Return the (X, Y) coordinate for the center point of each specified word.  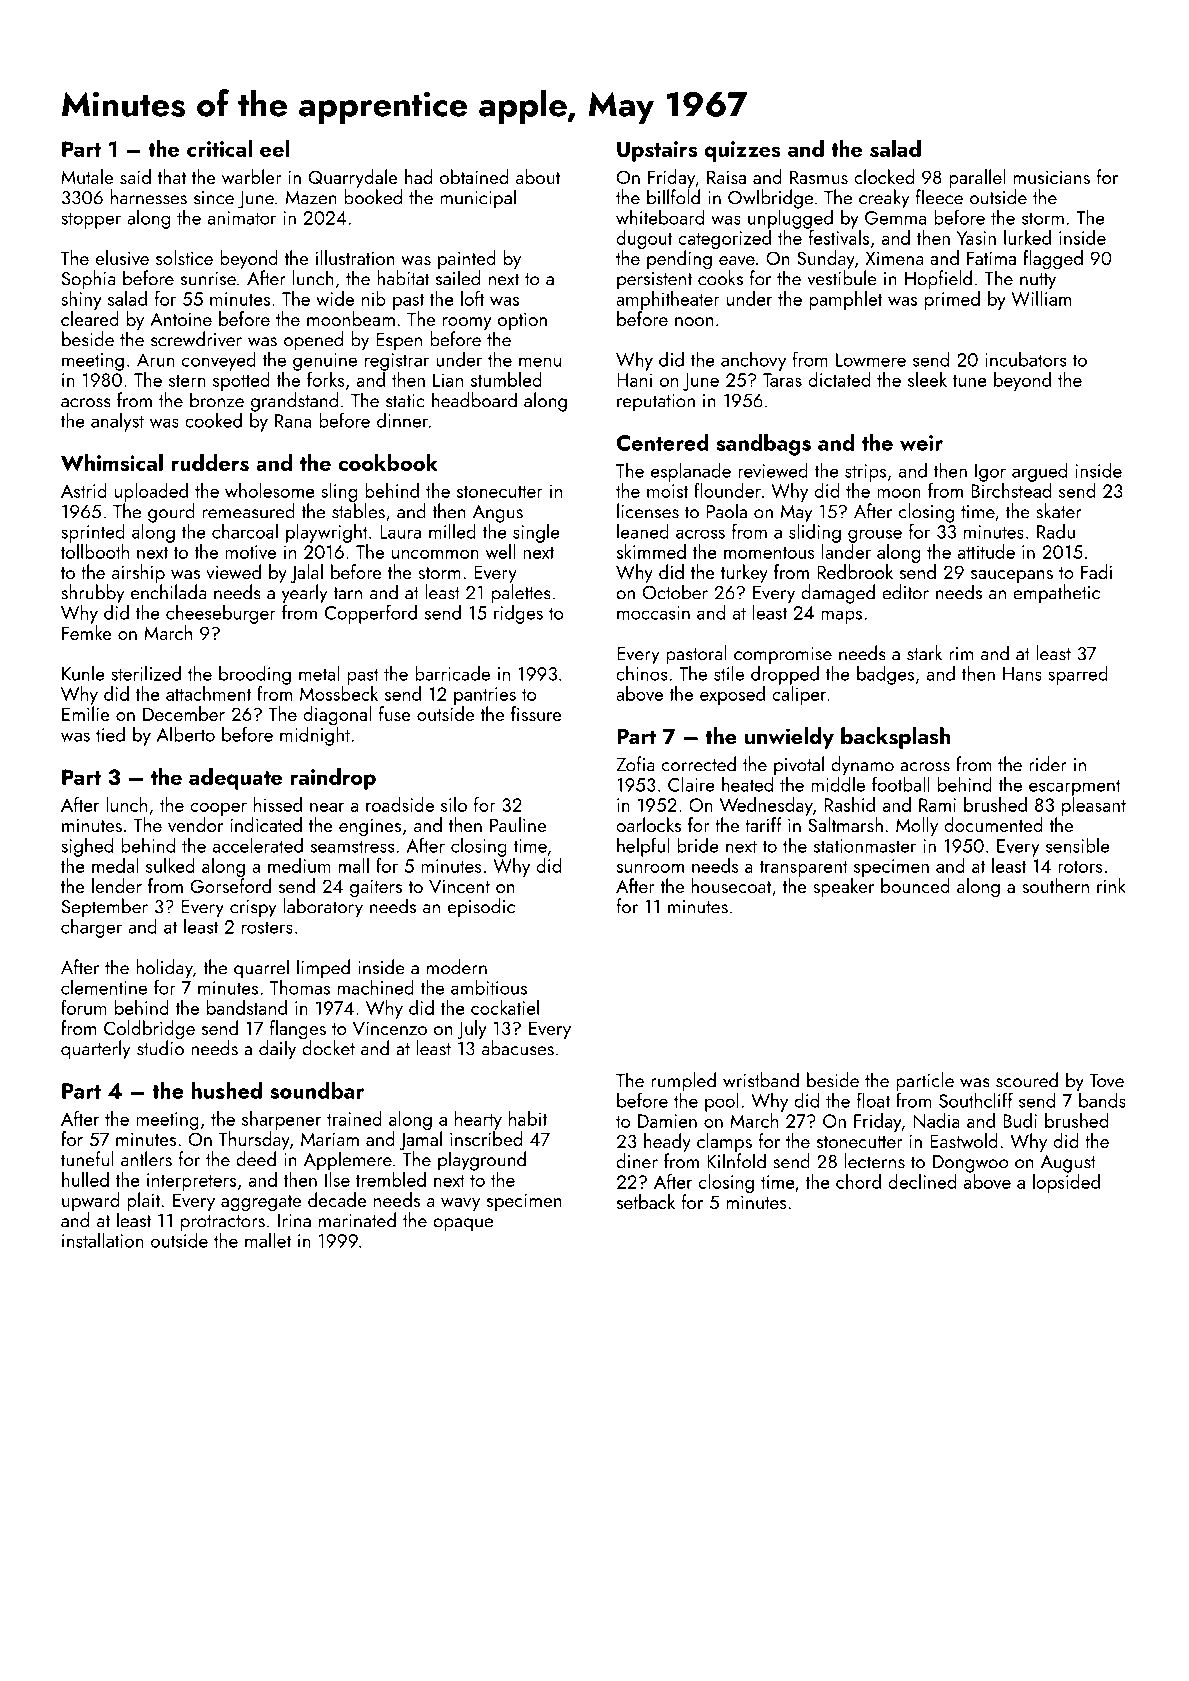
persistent (654, 281)
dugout (644, 239)
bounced (915, 885)
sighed (87, 847)
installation (103, 1240)
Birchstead (1011, 490)
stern (187, 381)
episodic (481, 908)
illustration (355, 257)
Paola (727, 511)
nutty (1038, 281)
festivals (839, 237)
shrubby (92, 594)
